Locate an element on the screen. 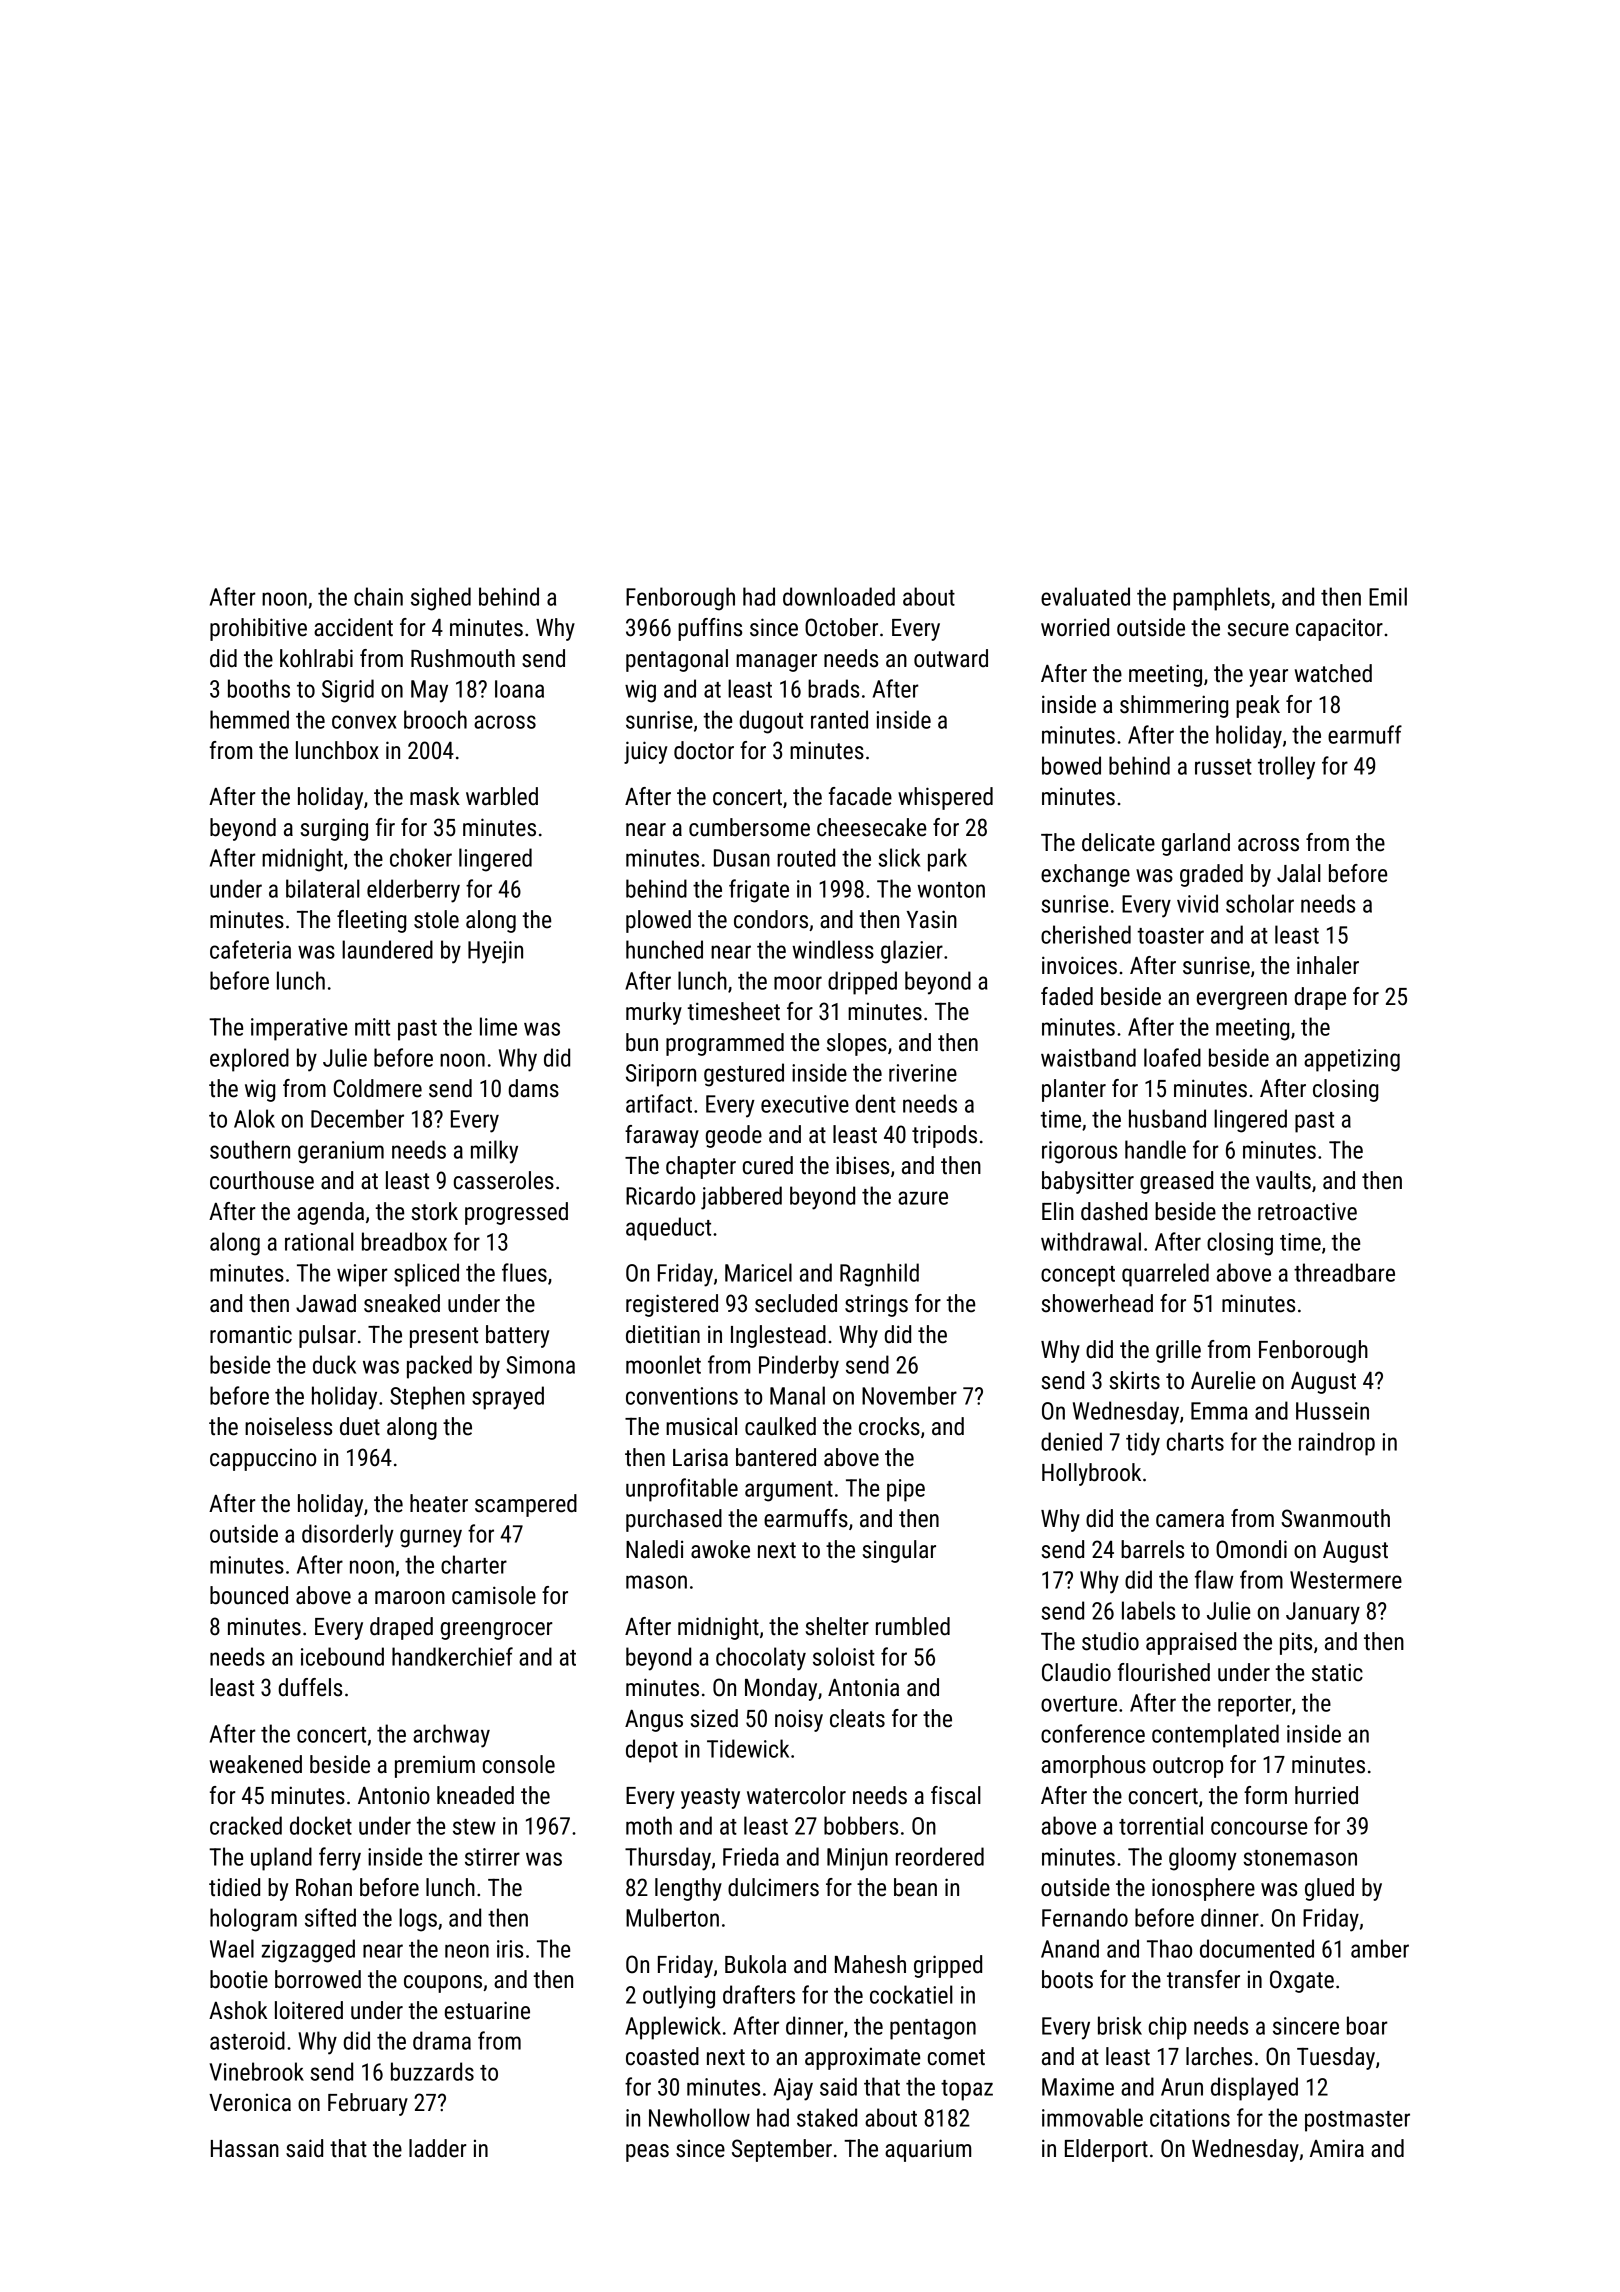  cherished is located at coordinates (1086, 934).
